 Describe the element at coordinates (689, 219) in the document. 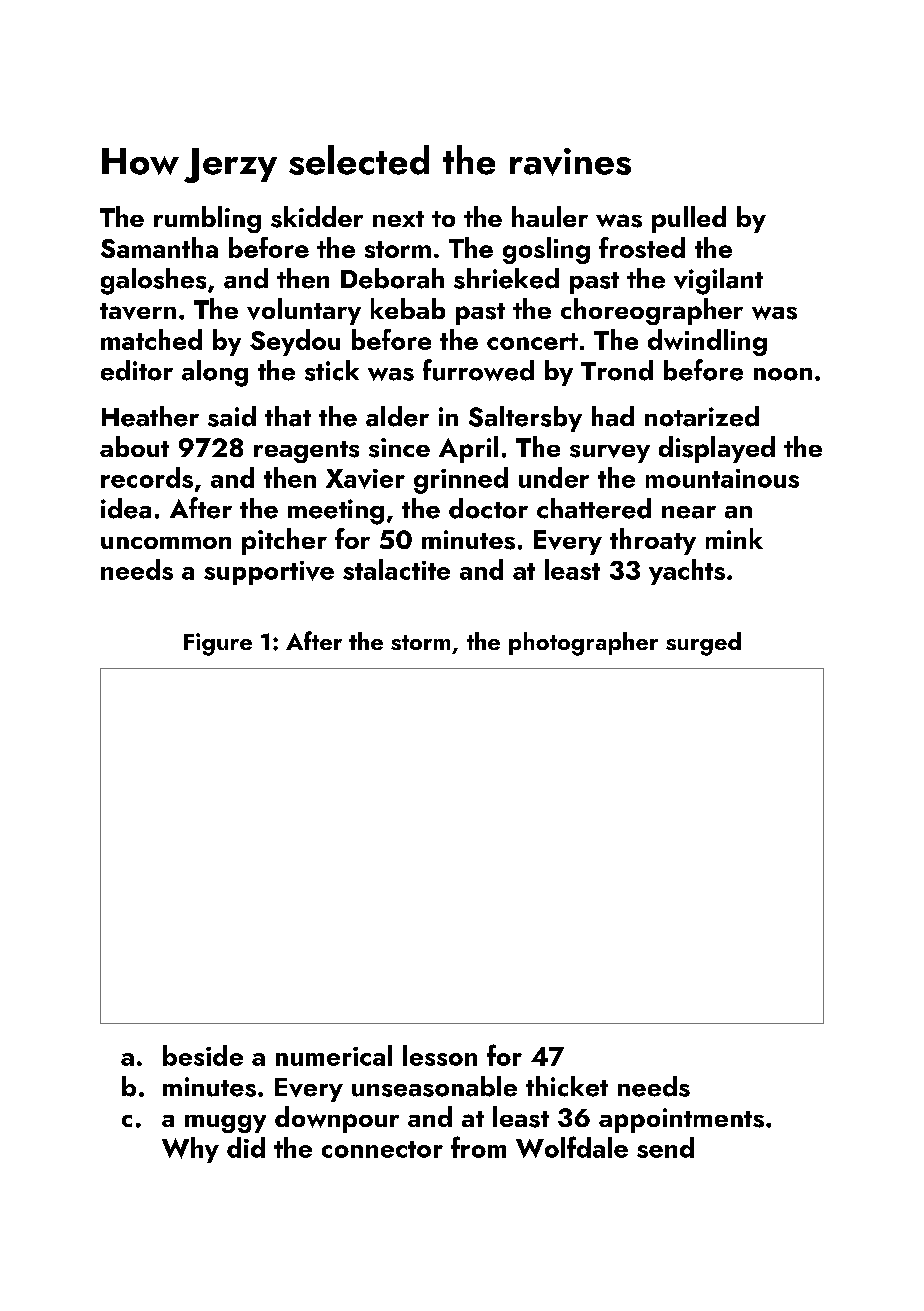

I see `pulled` at that location.
